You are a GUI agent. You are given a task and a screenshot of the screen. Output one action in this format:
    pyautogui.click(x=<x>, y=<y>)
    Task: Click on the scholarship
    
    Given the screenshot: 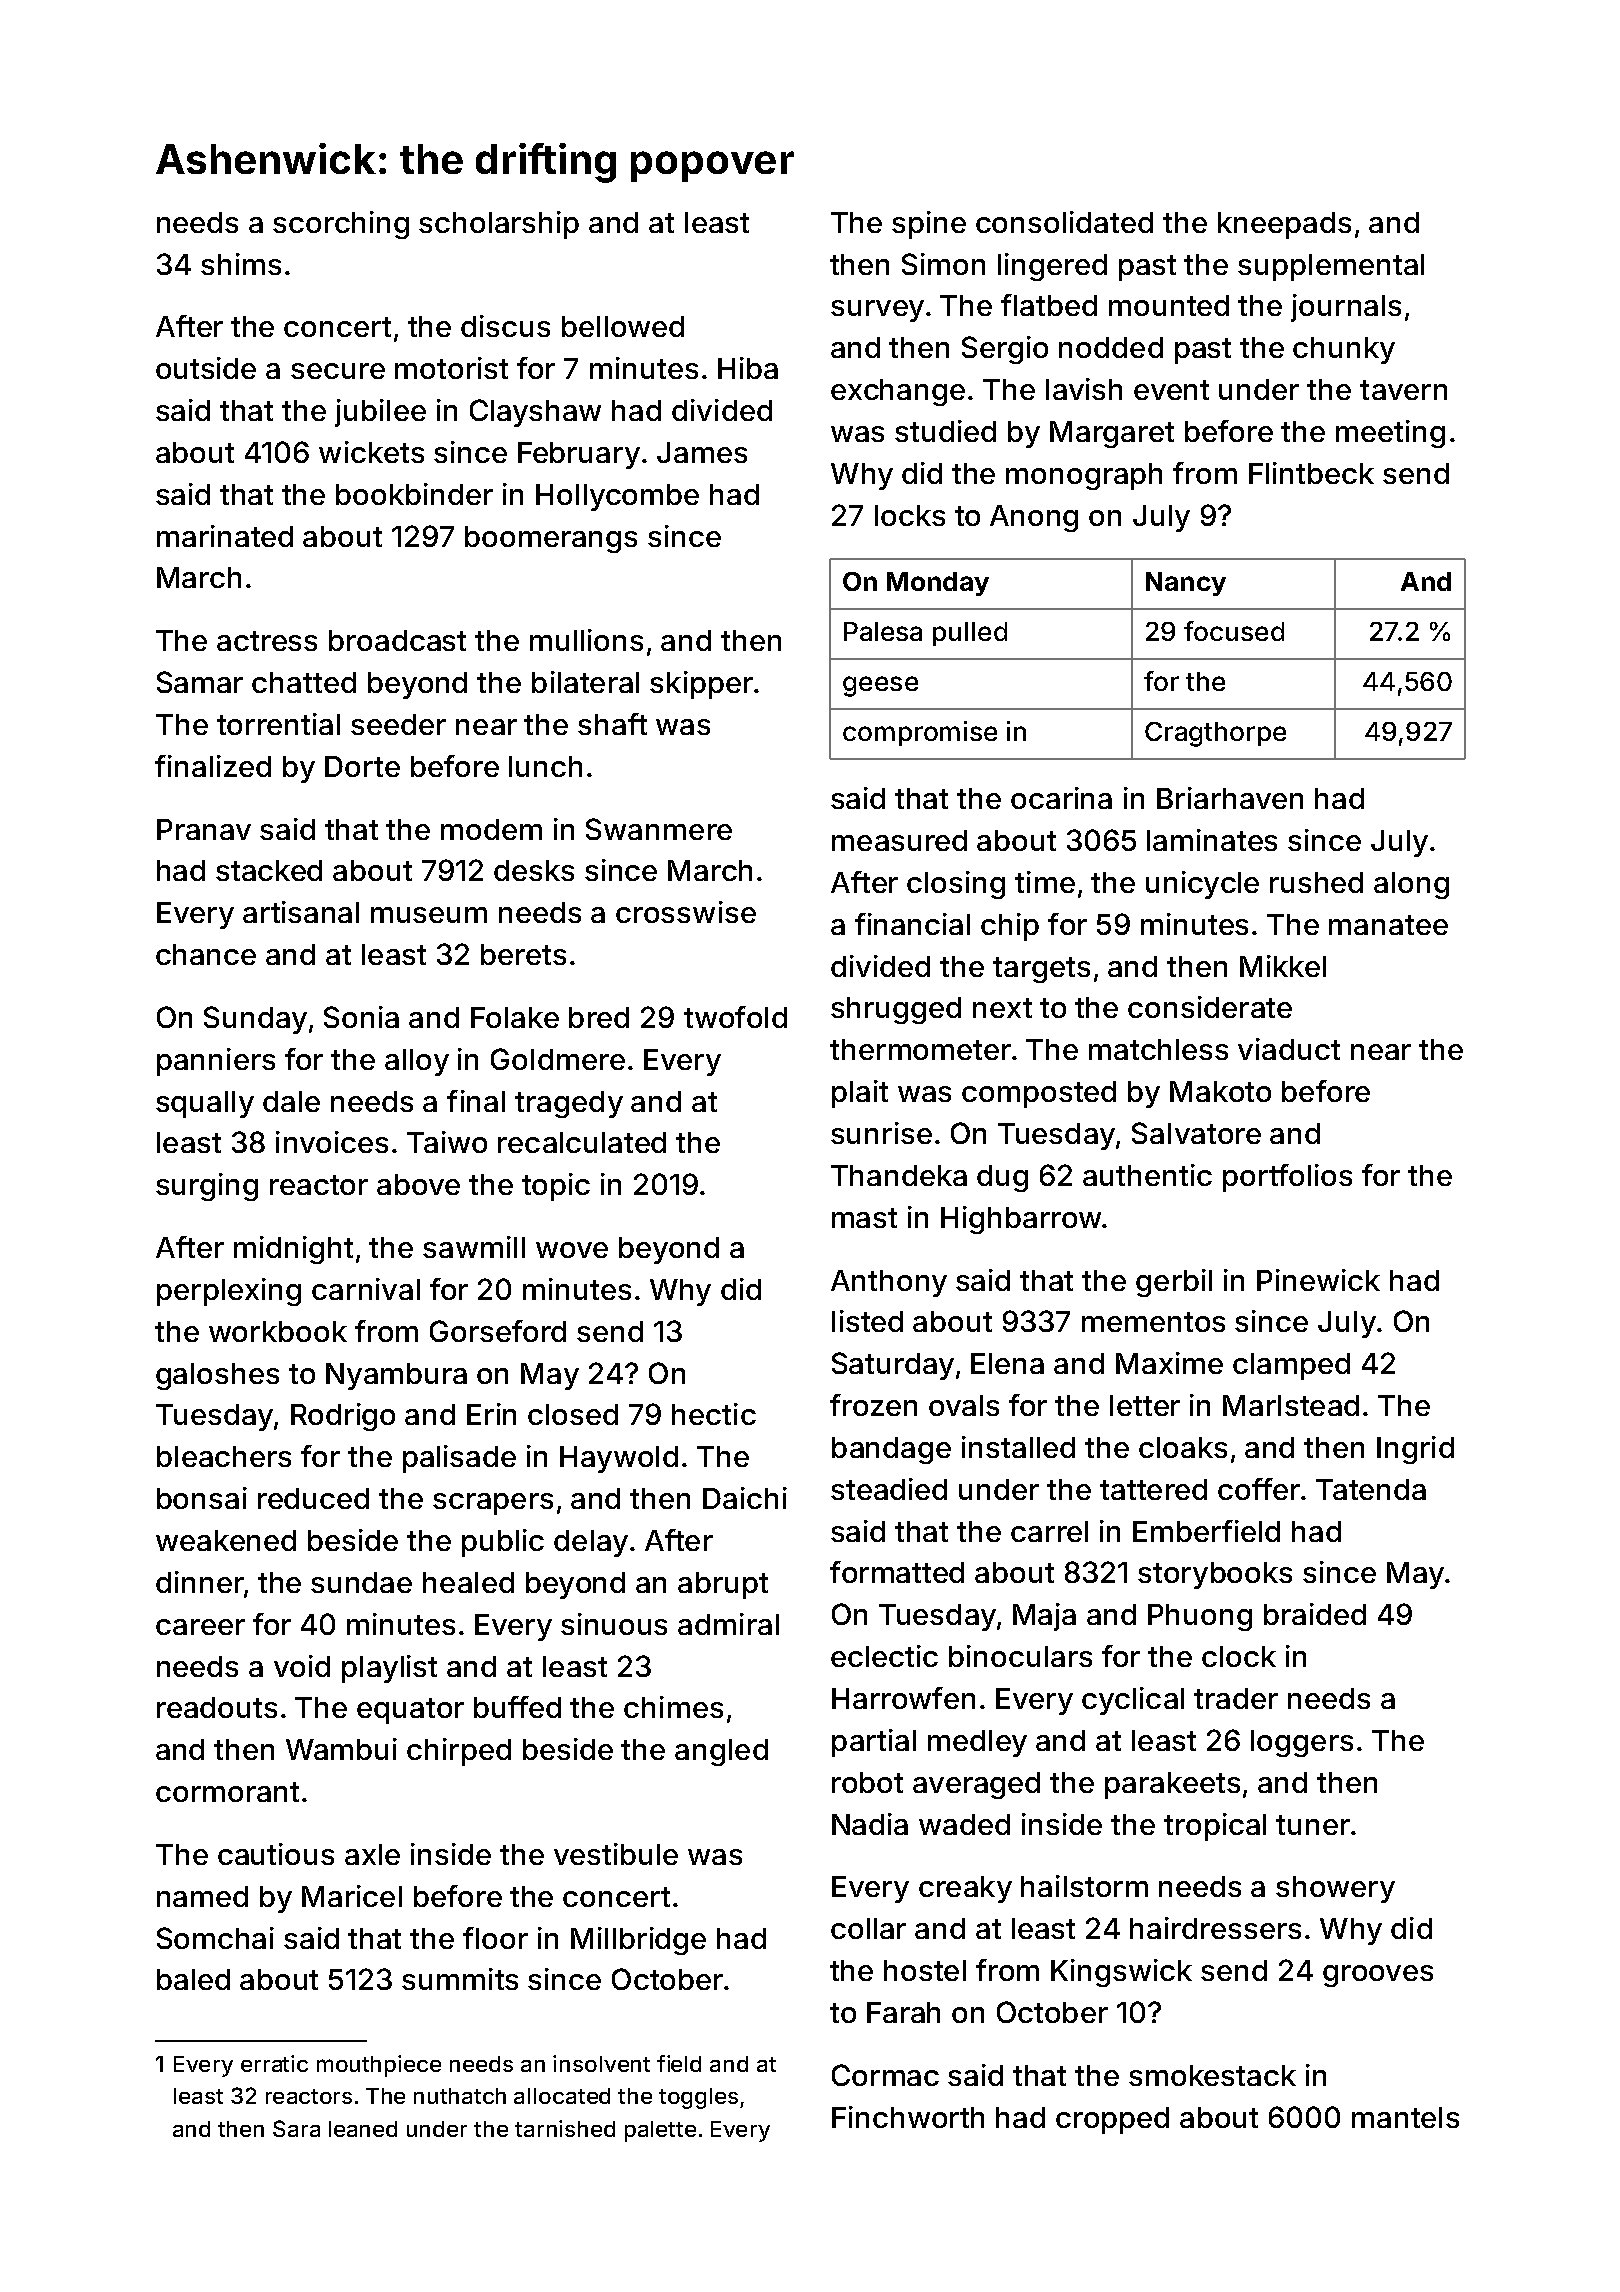 What is the action you would take?
    pyautogui.click(x=499, y=225)
